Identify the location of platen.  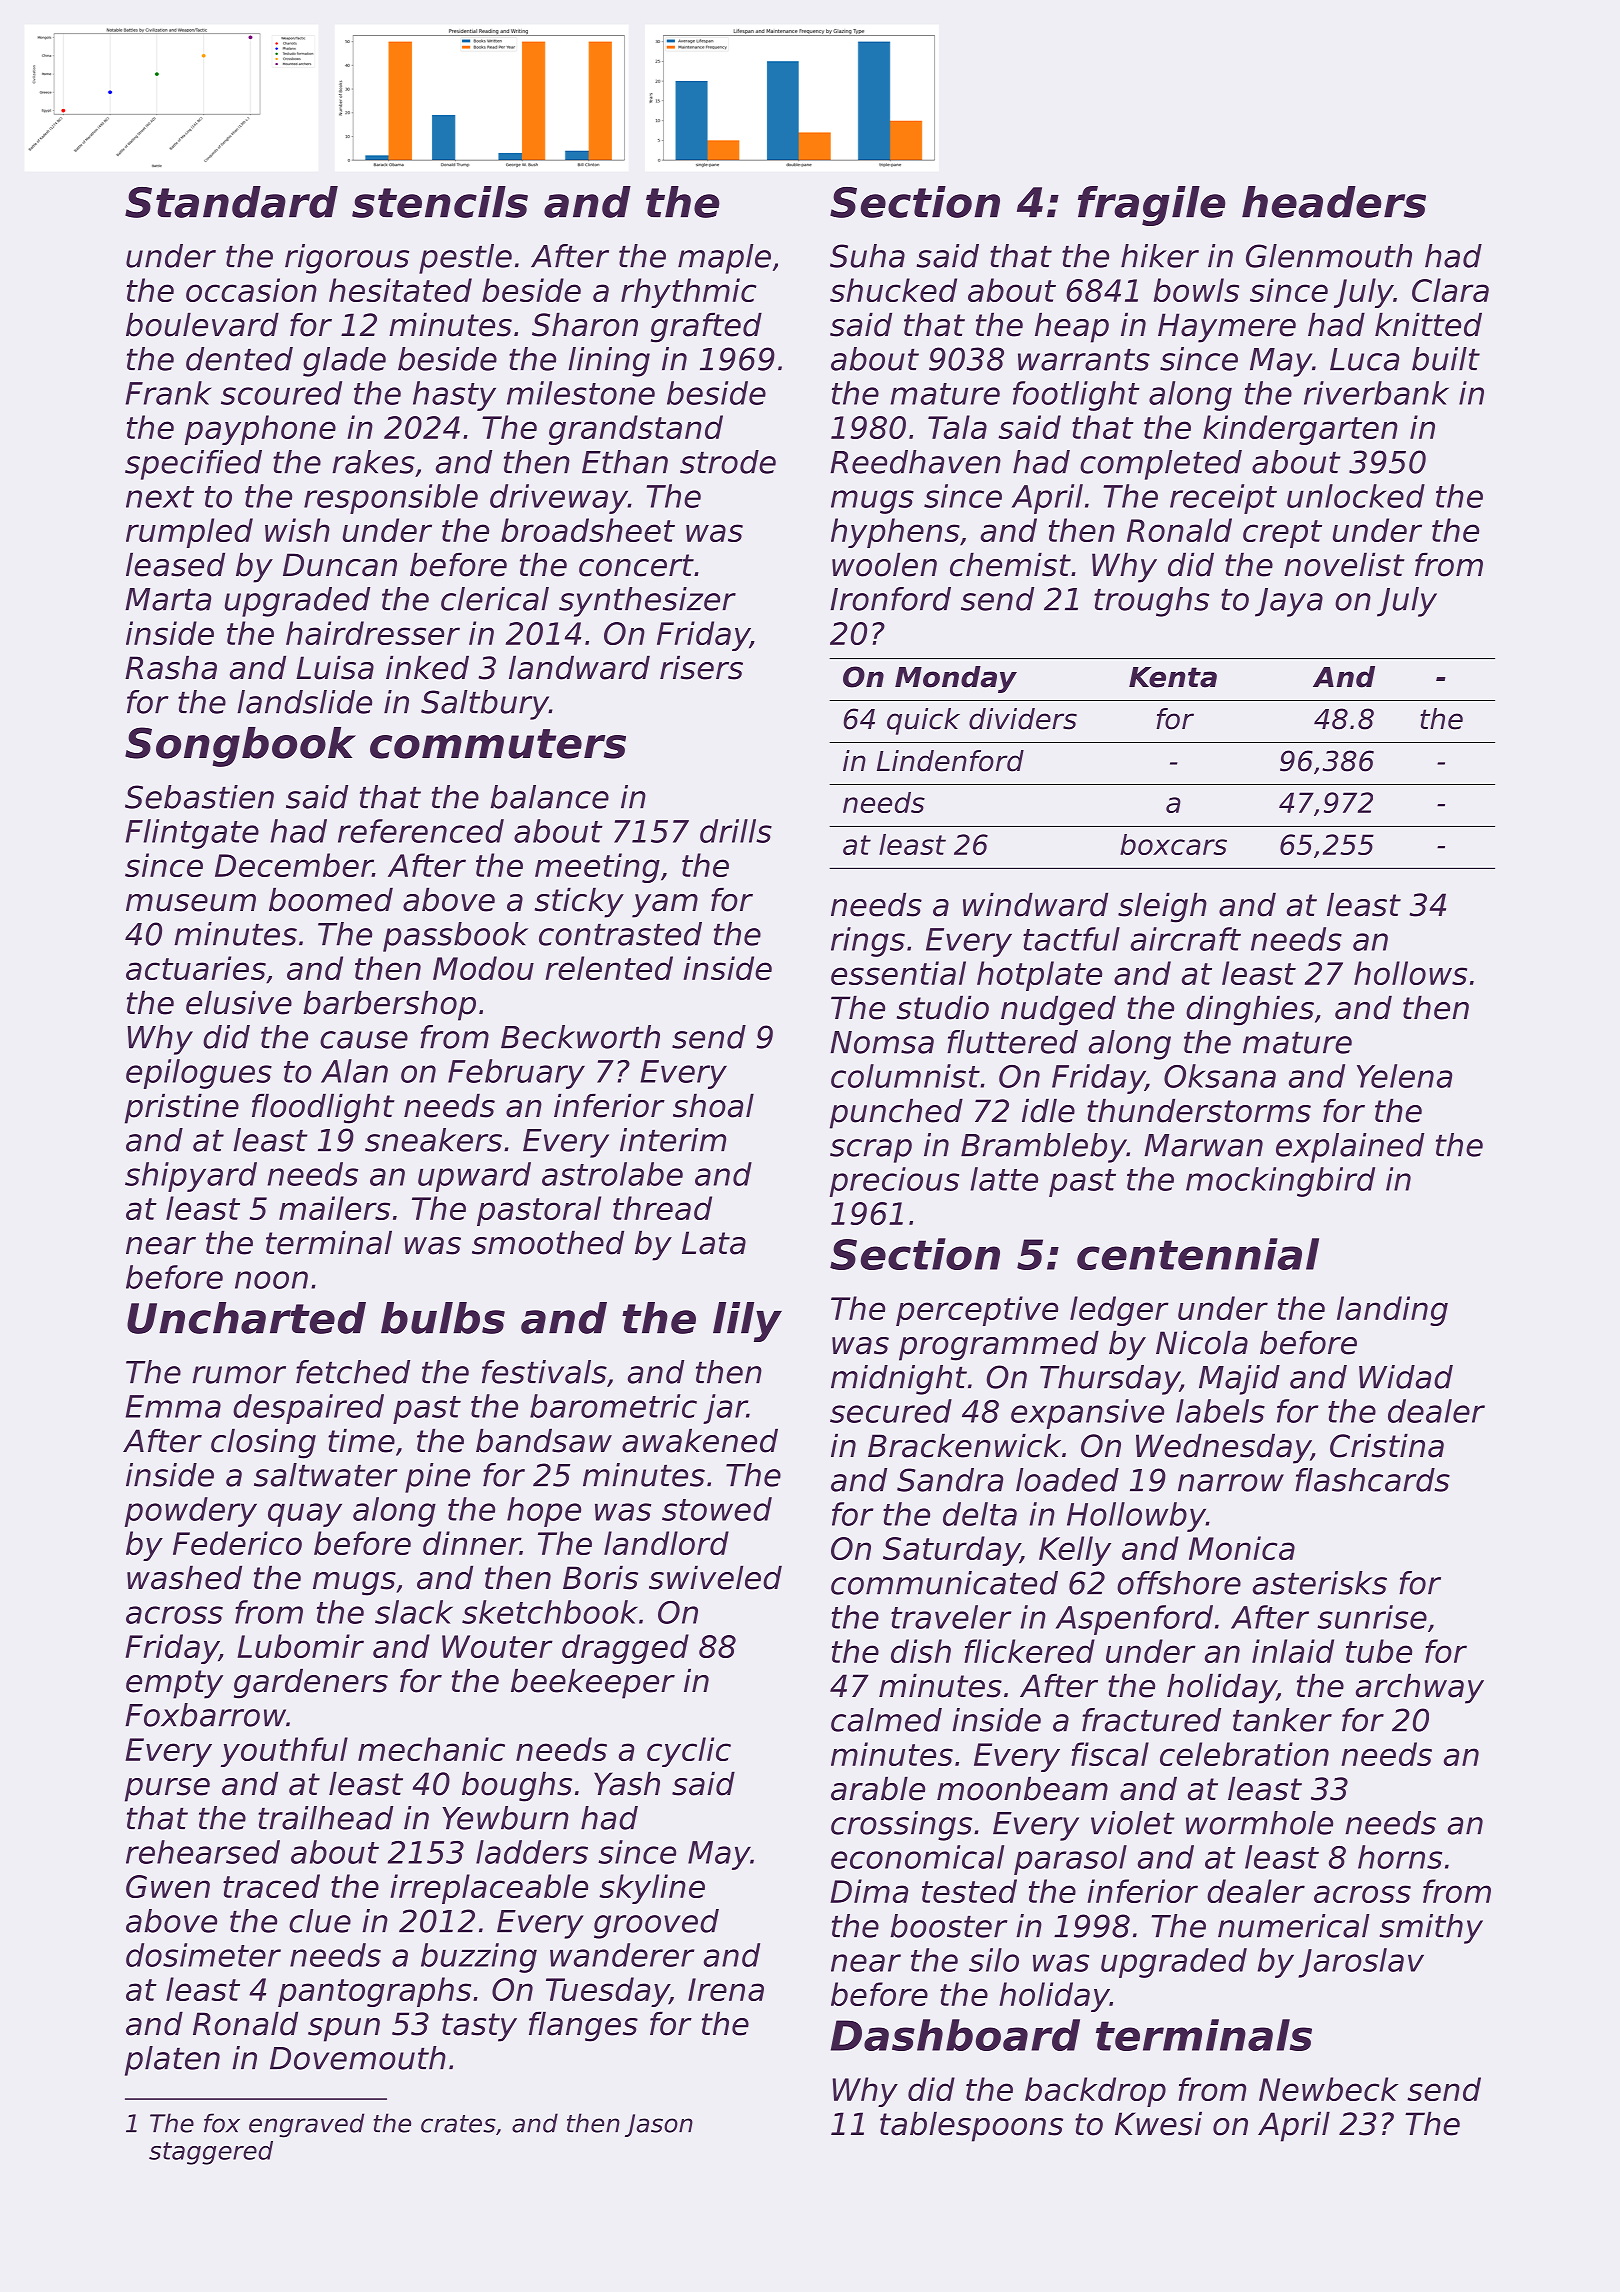
(172, 2061).
